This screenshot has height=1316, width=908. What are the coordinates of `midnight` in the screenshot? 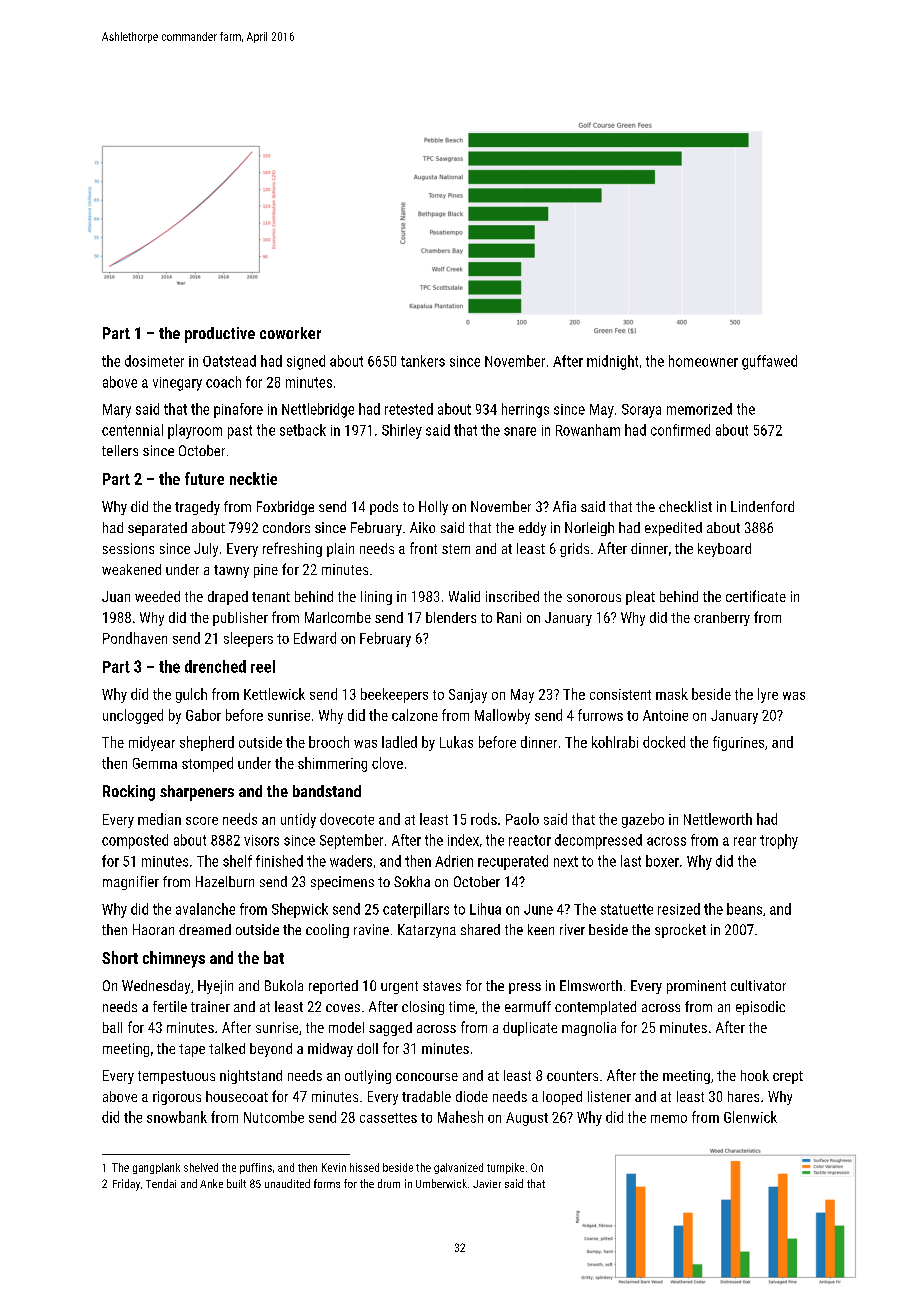 It's located at (612, 362).
